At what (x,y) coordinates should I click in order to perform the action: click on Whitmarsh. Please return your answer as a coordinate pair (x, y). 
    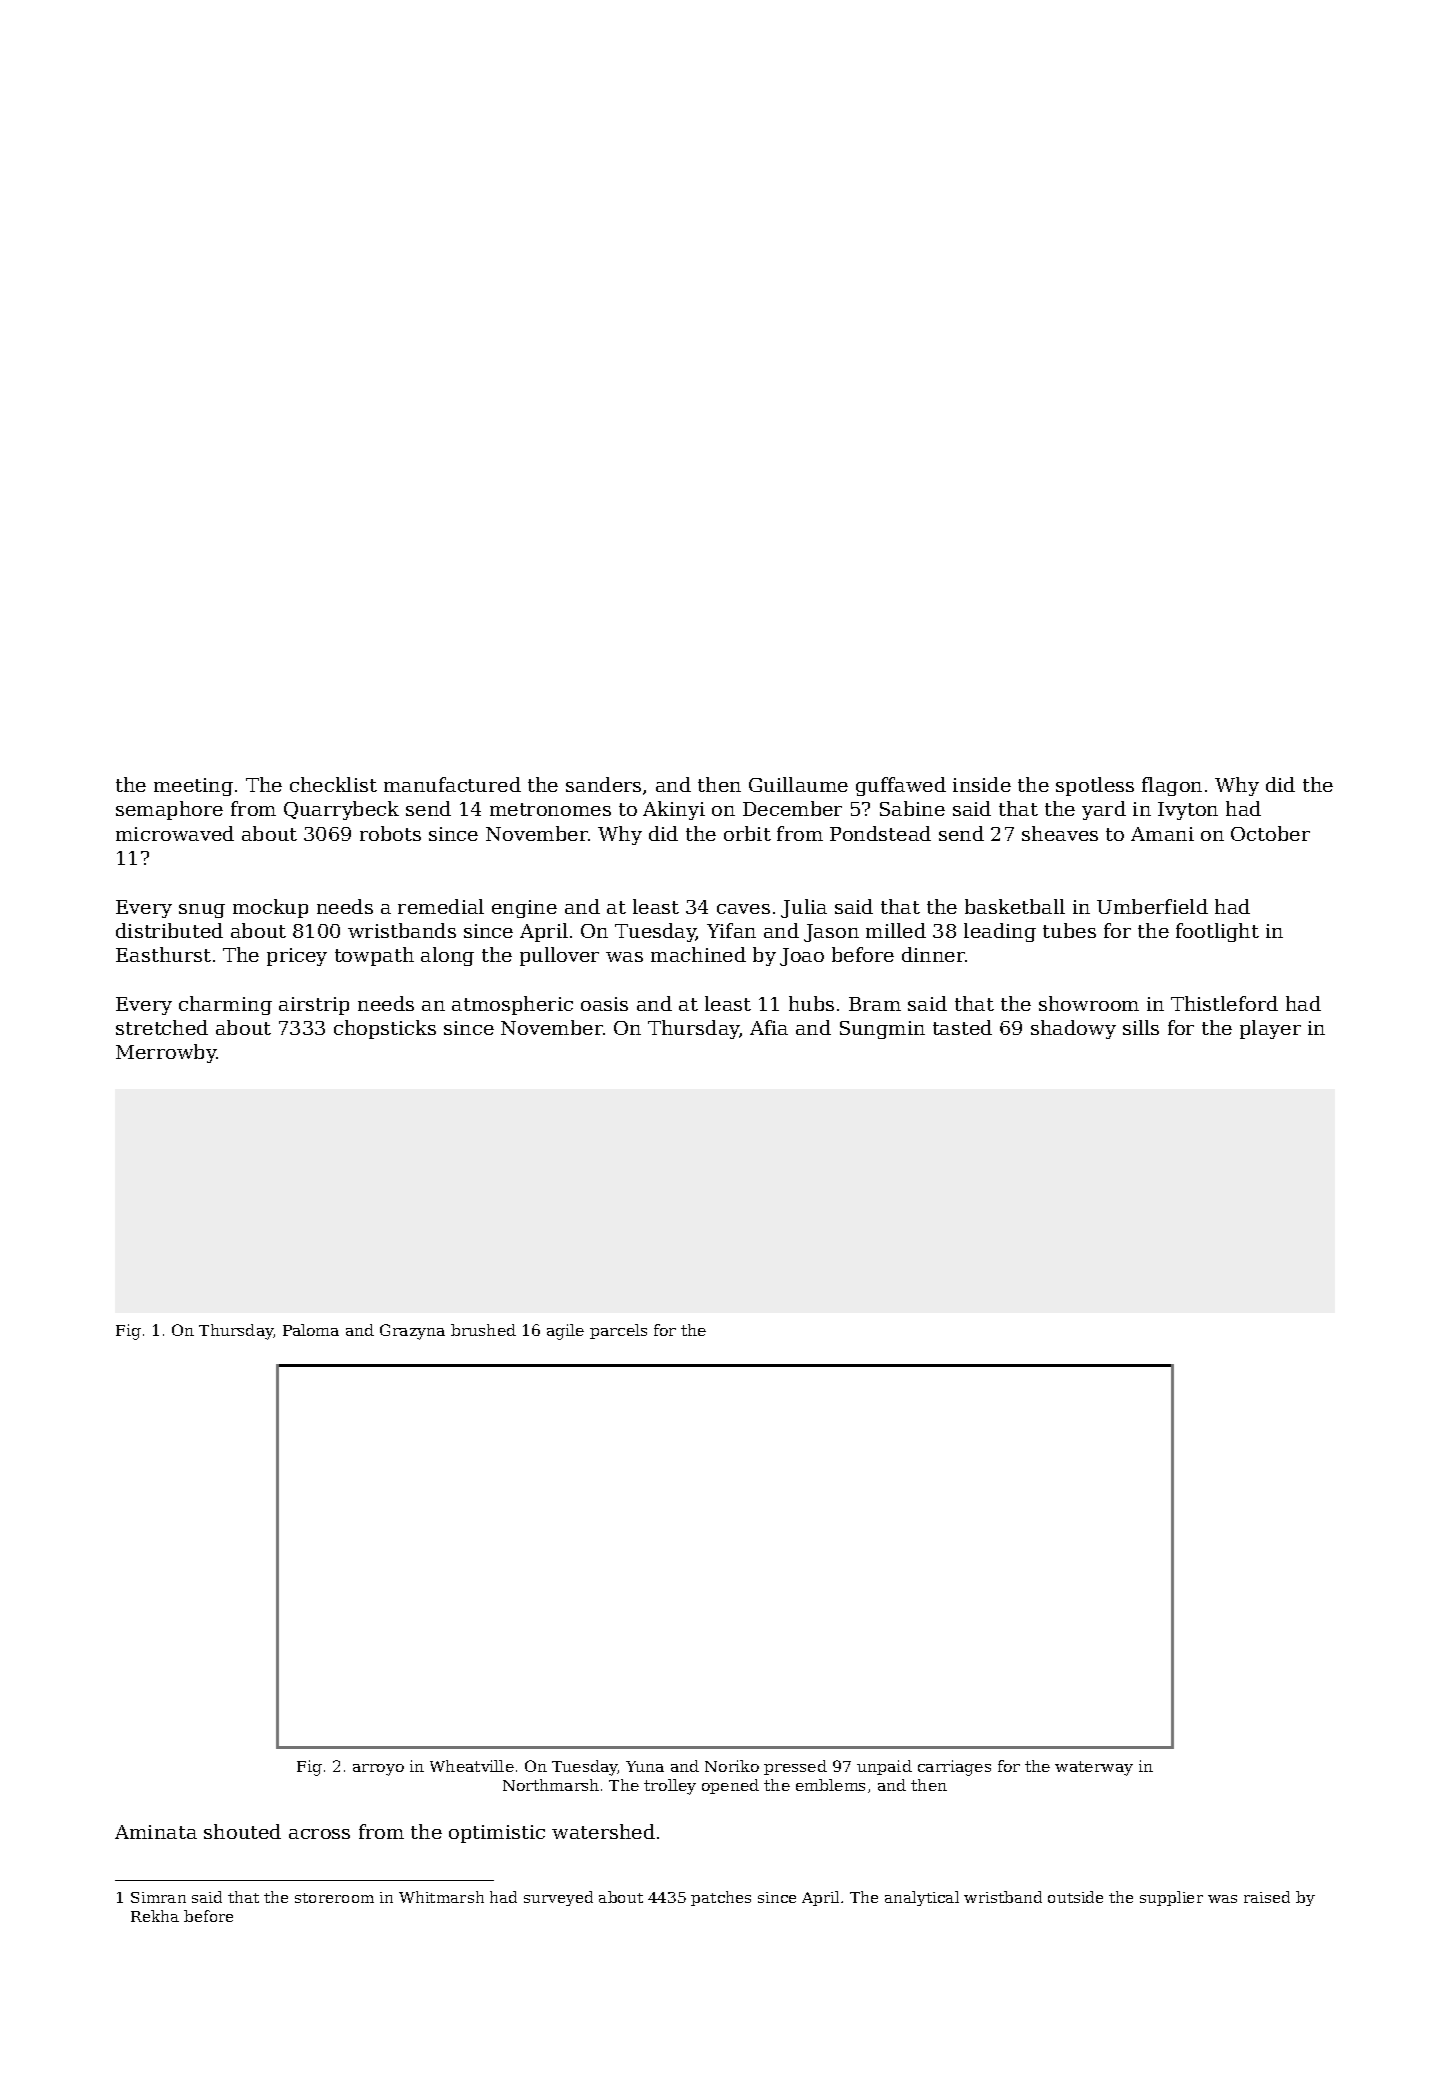
    Looking at the image, I should click on (441, 1897).
